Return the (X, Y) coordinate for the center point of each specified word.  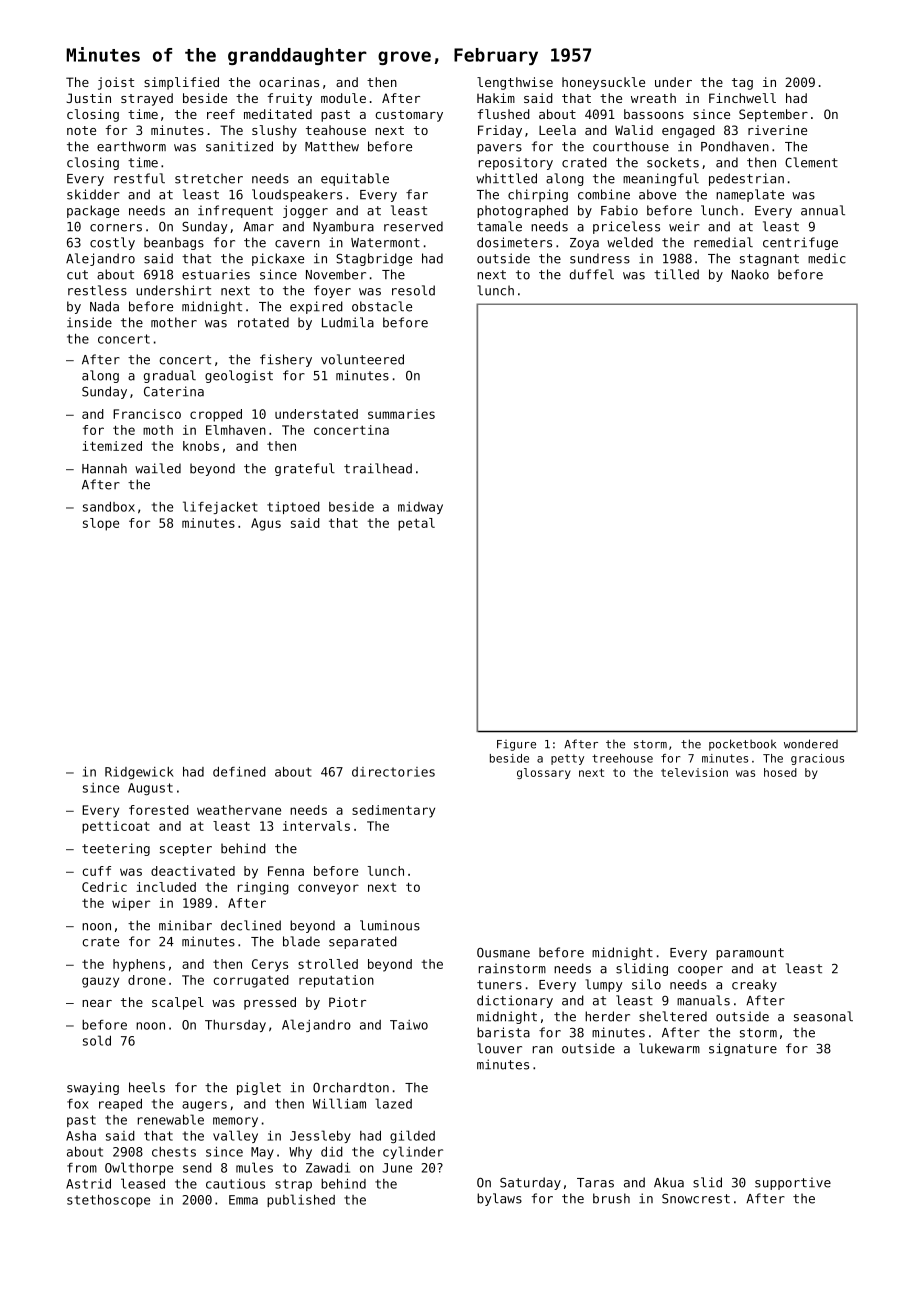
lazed (393, 1103)
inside (89, 322)
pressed (270, 1003)
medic (827, 258)
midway (420, 508)
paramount (750, 954)
